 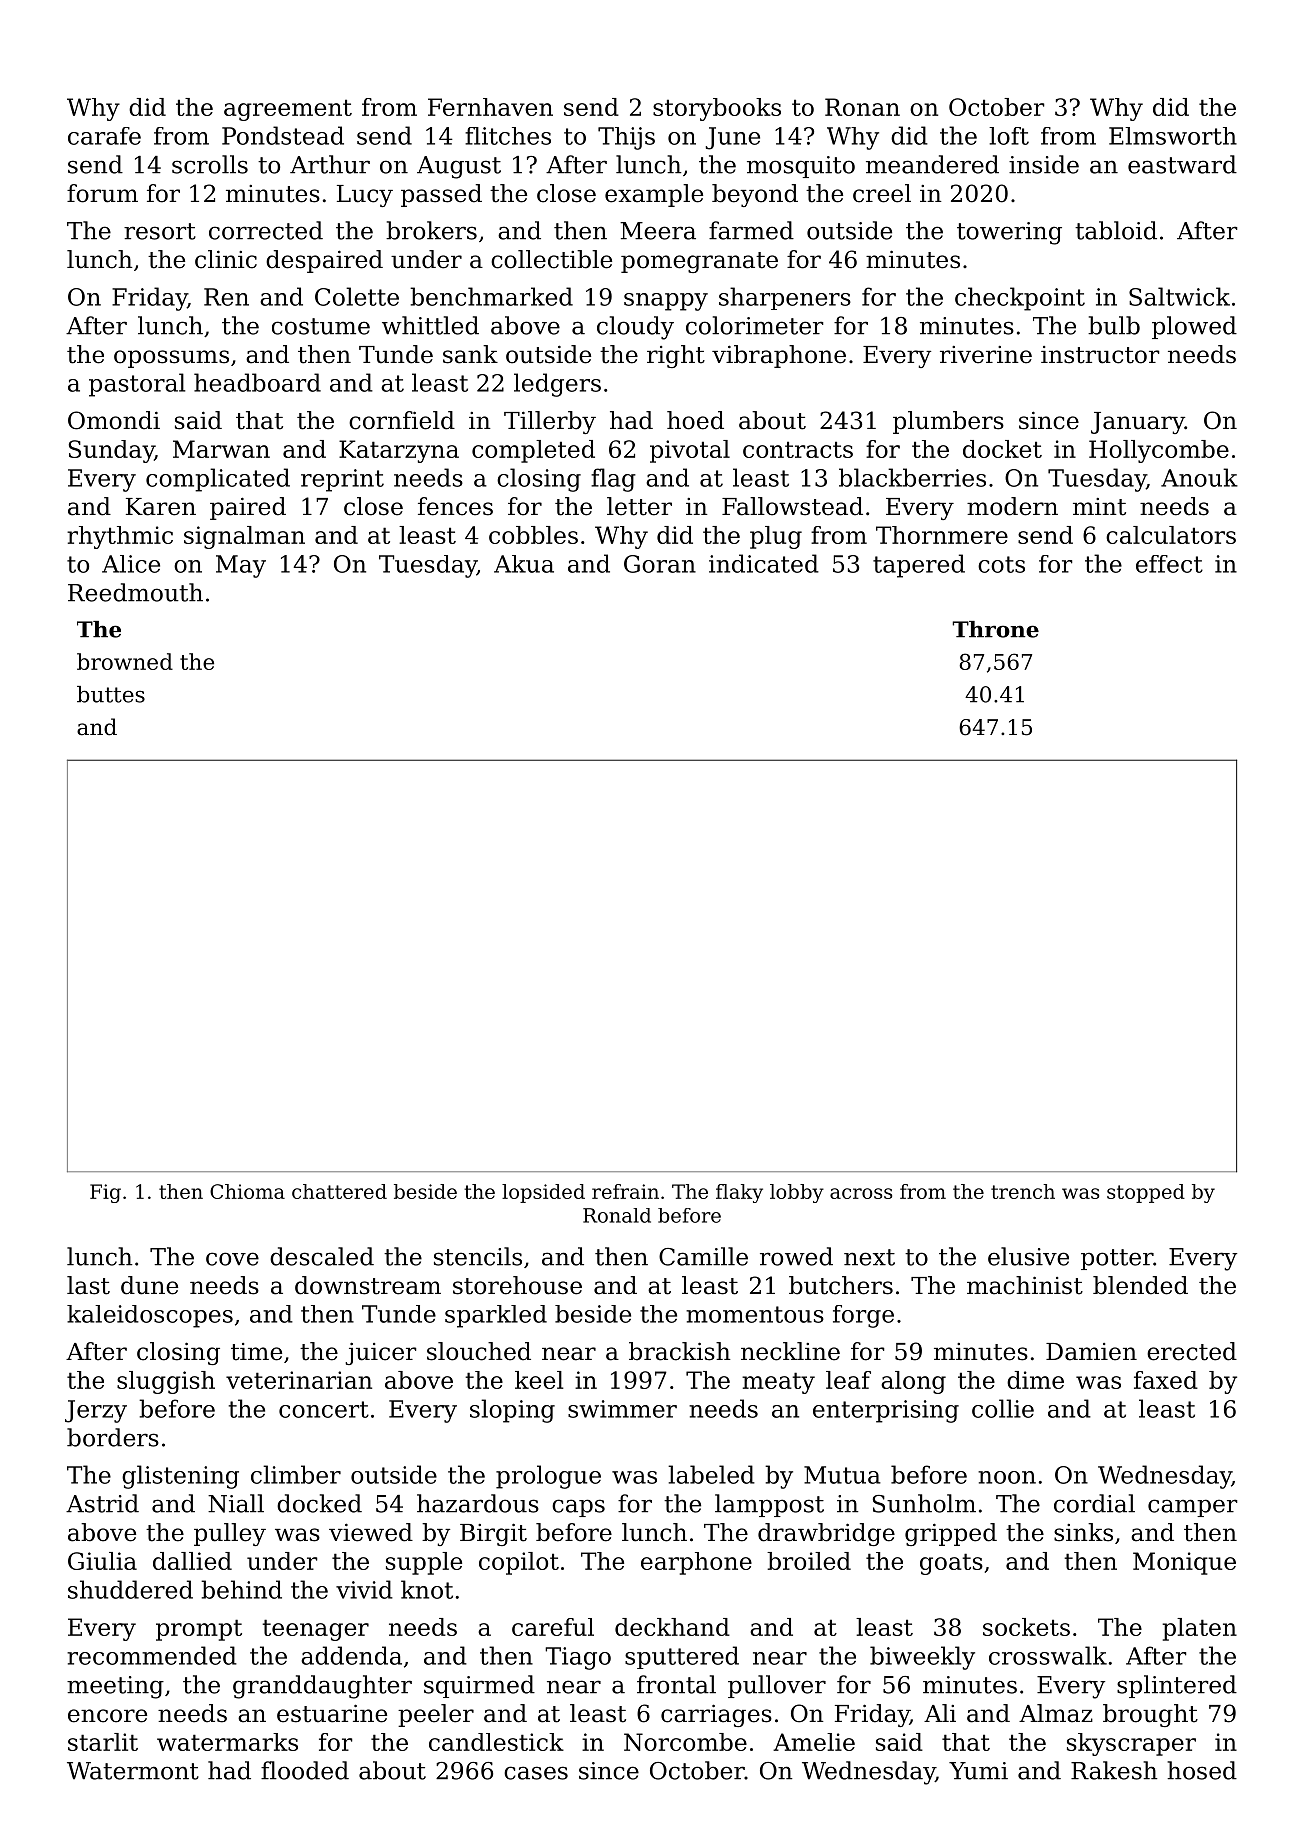 What do you see at coordinates (321, 326) in the document?
I see `costume` at bounding box center [321, 326].
